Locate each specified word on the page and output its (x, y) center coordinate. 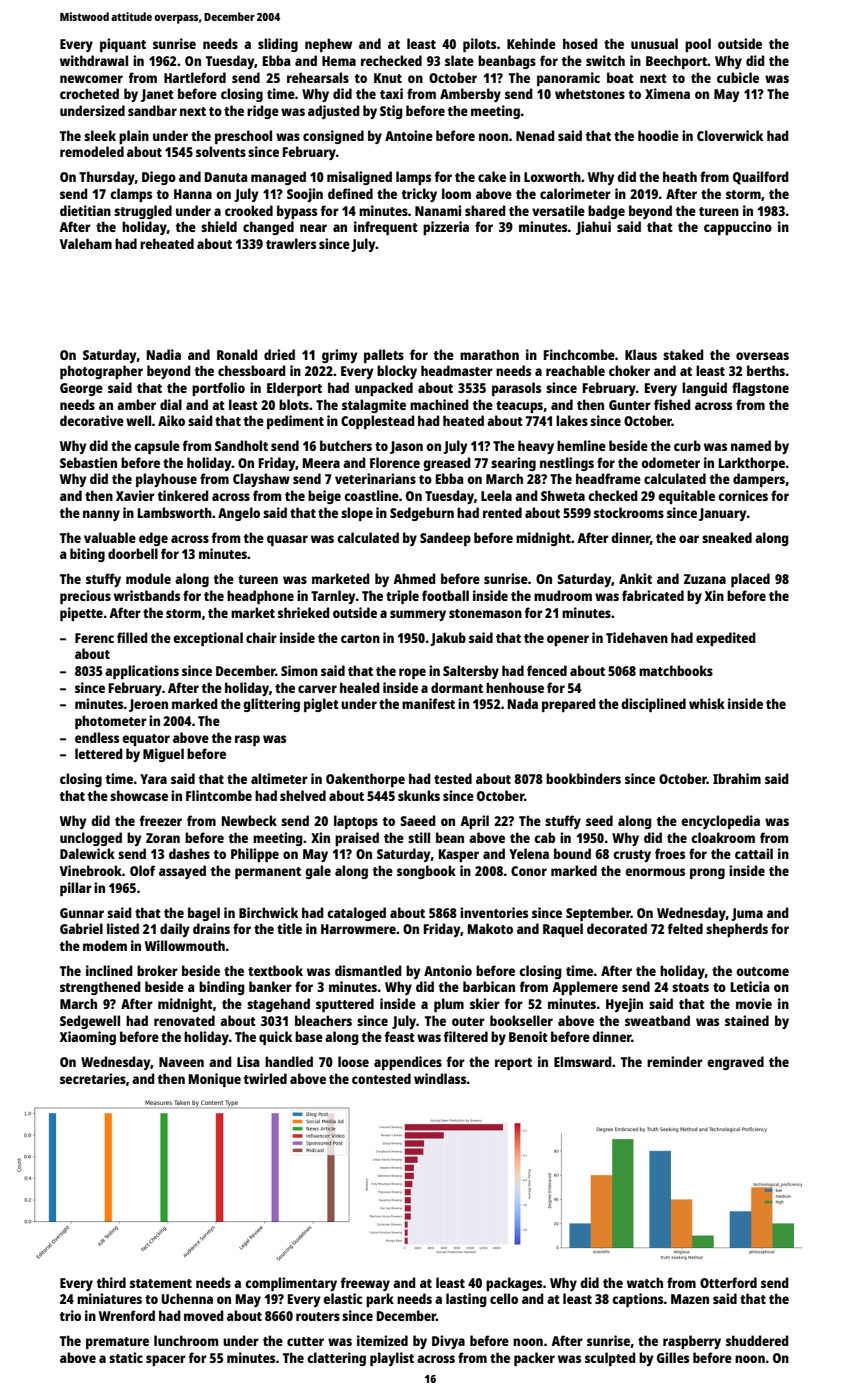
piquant (123, 45)
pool (698, 45)
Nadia (164, 354)
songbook (426, 872)
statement (161, 1283)
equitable (686, 497)
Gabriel (81, 928)
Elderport (294, 389)
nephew (328, 45)
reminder (675, 1061)
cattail (754, 853)
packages (514, 1284)
